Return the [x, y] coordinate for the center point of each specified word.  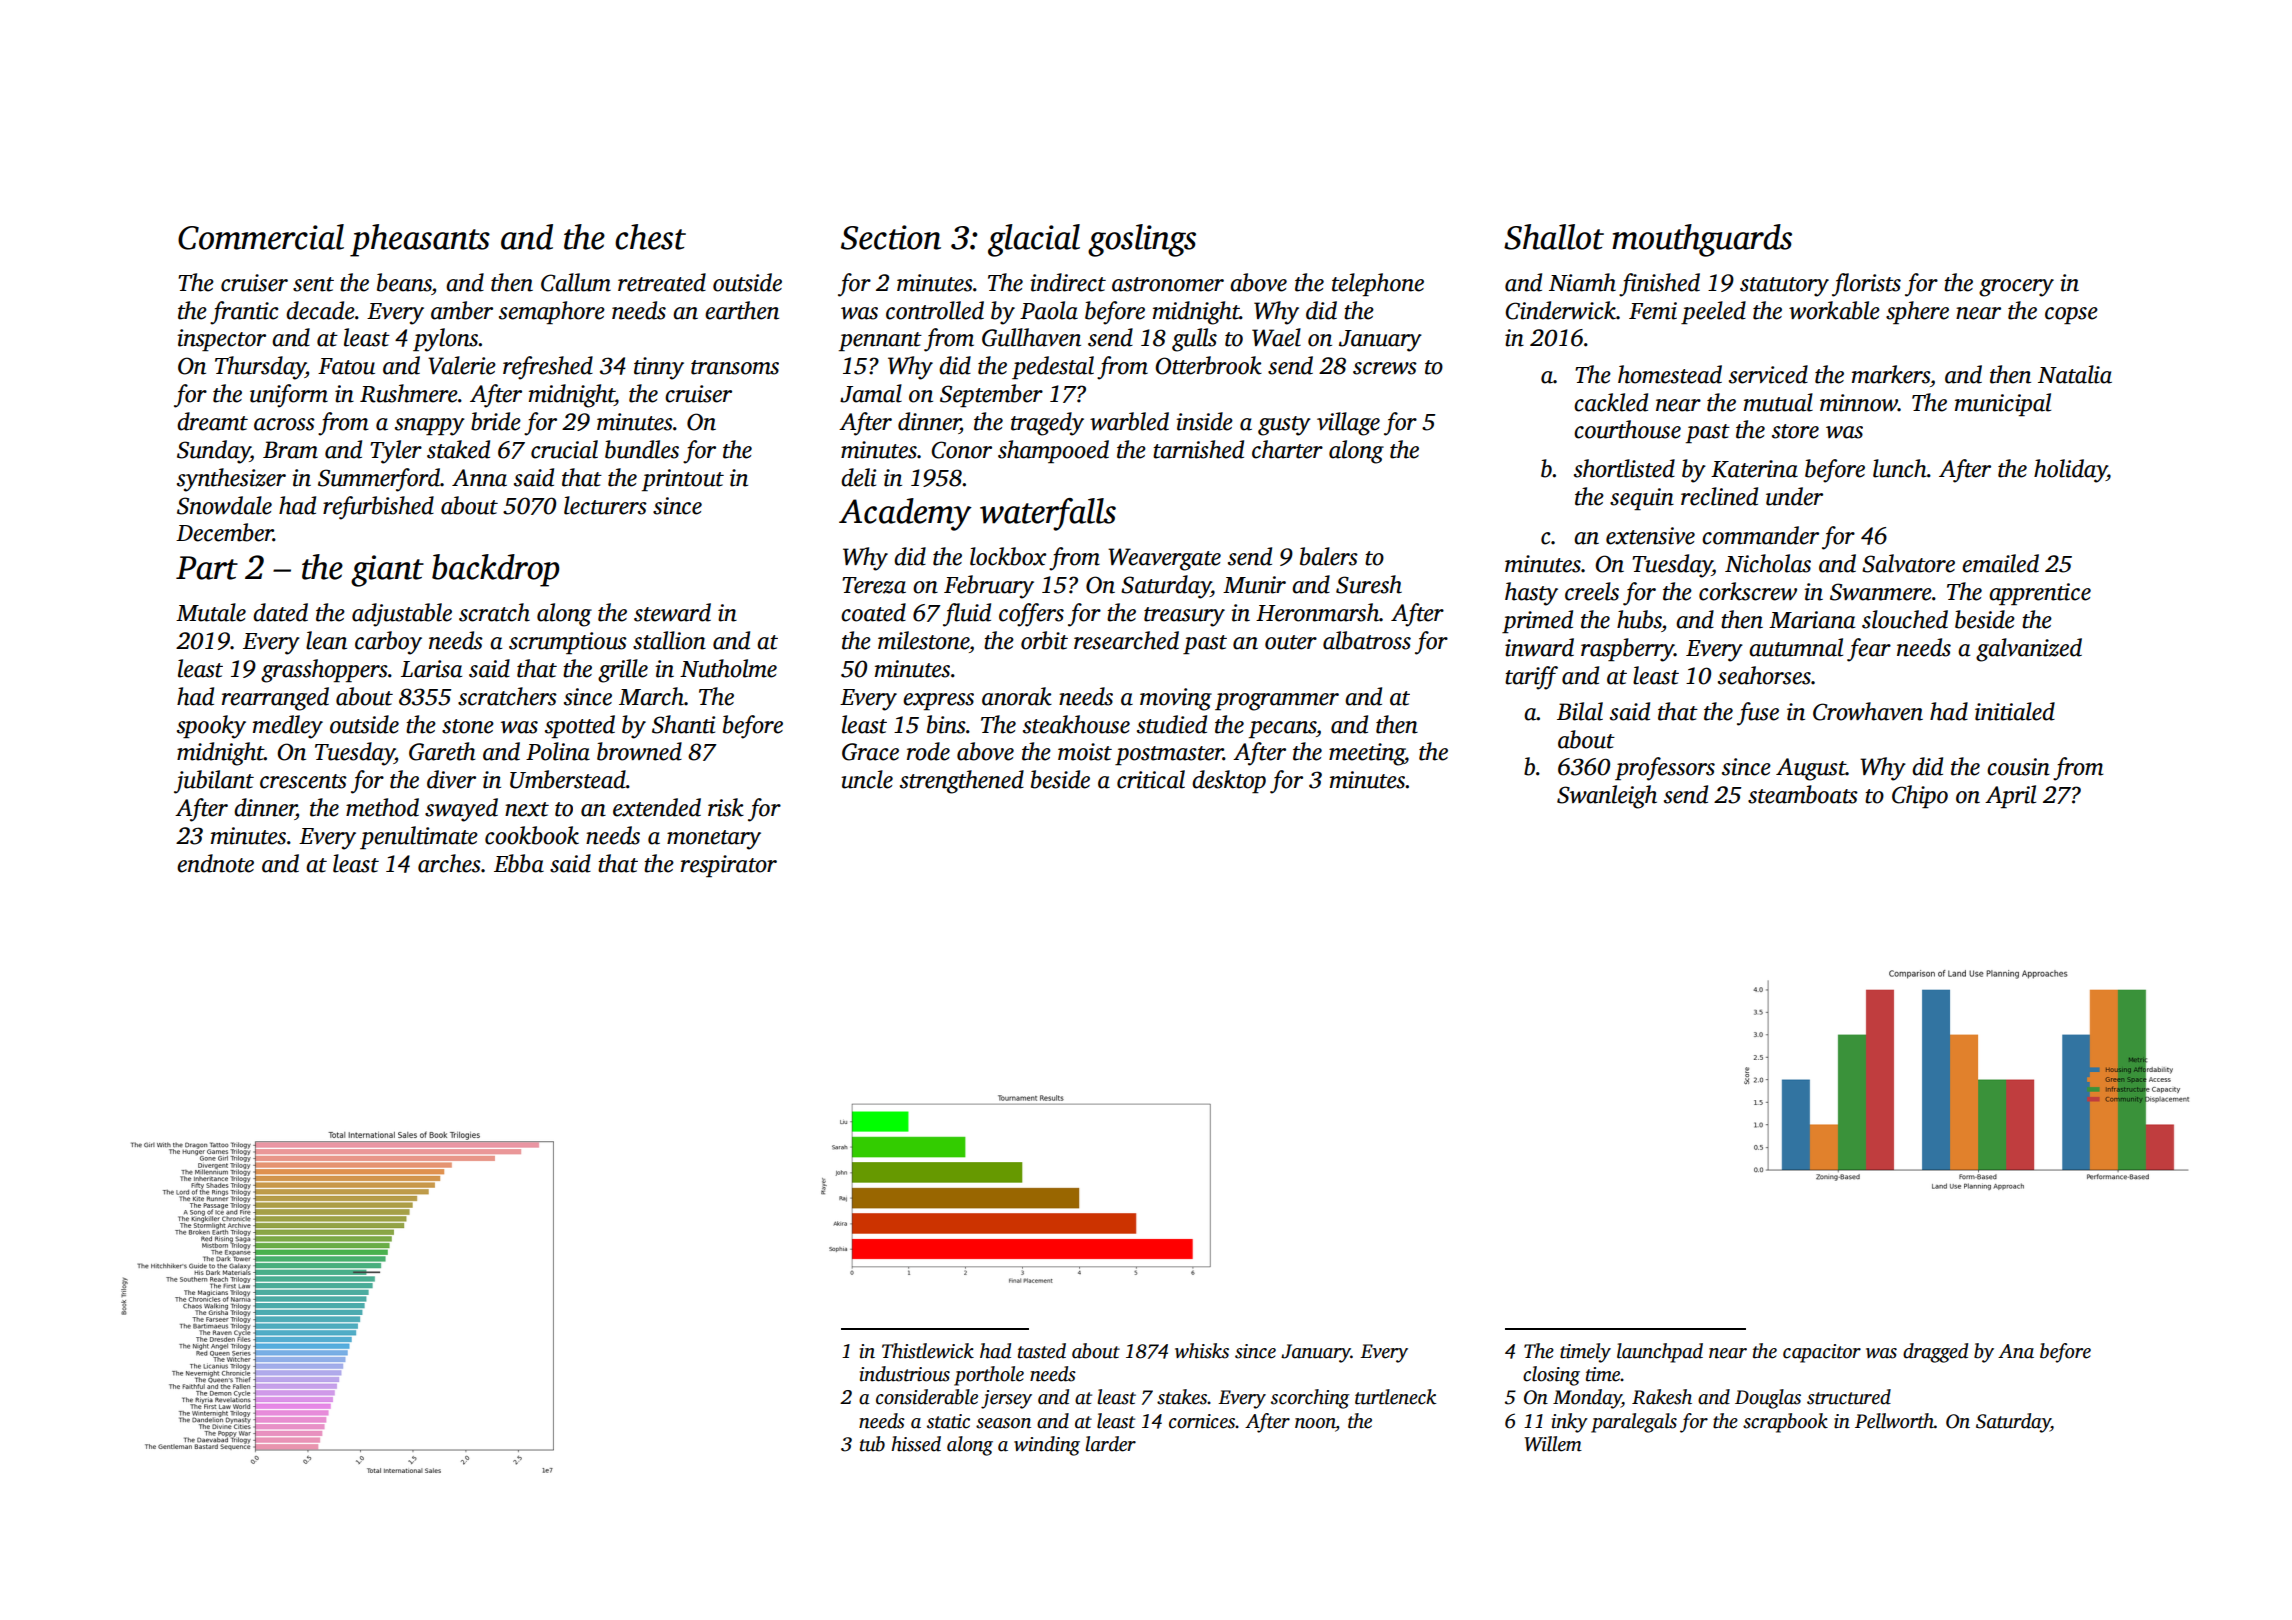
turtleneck [1395, 1397]
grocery [2016, 288]
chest [650, 237]
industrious [905, 1374]
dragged [1935, 1353]
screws [1385, 368]
